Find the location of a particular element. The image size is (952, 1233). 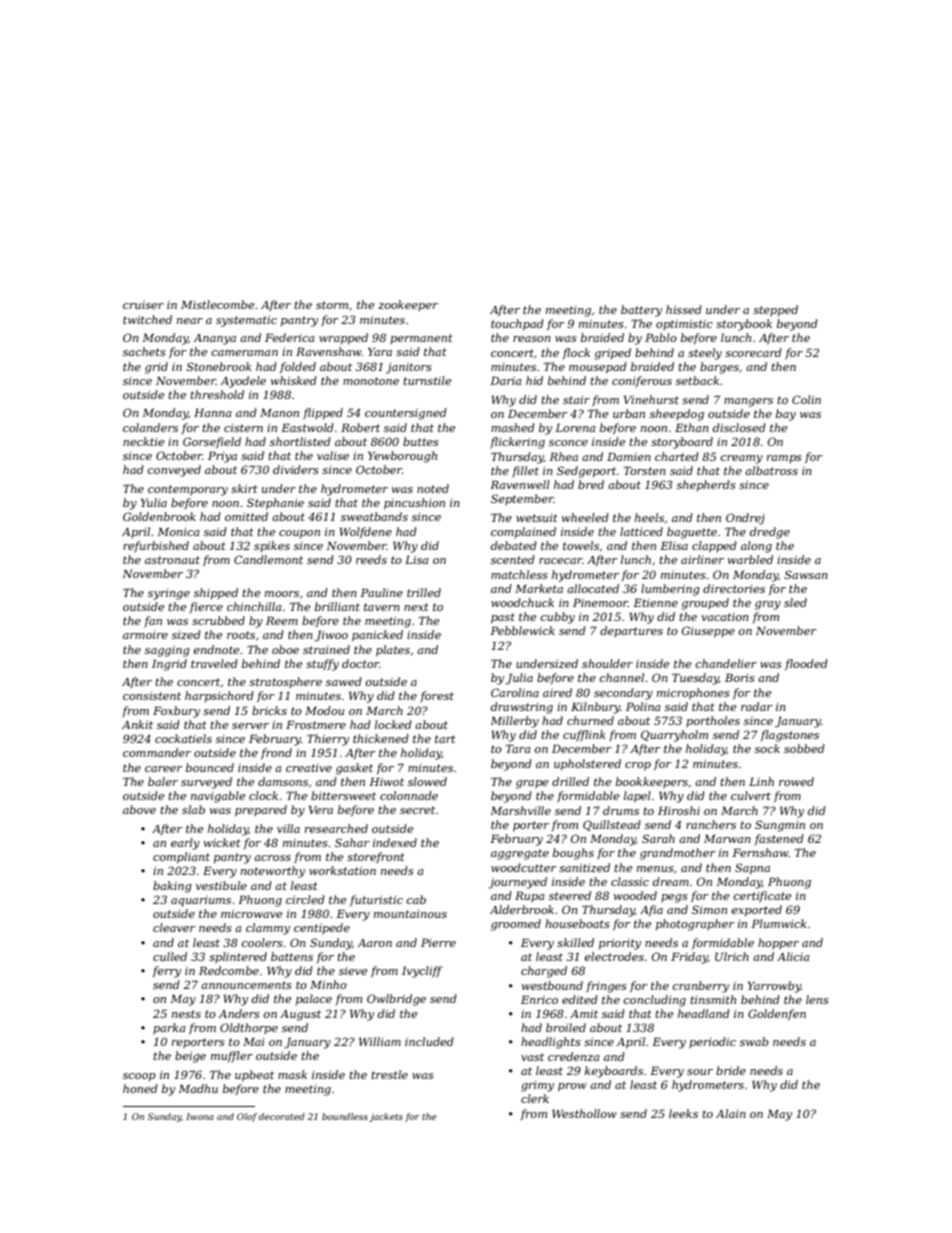

armoire is located at coordinates (145, 635).
